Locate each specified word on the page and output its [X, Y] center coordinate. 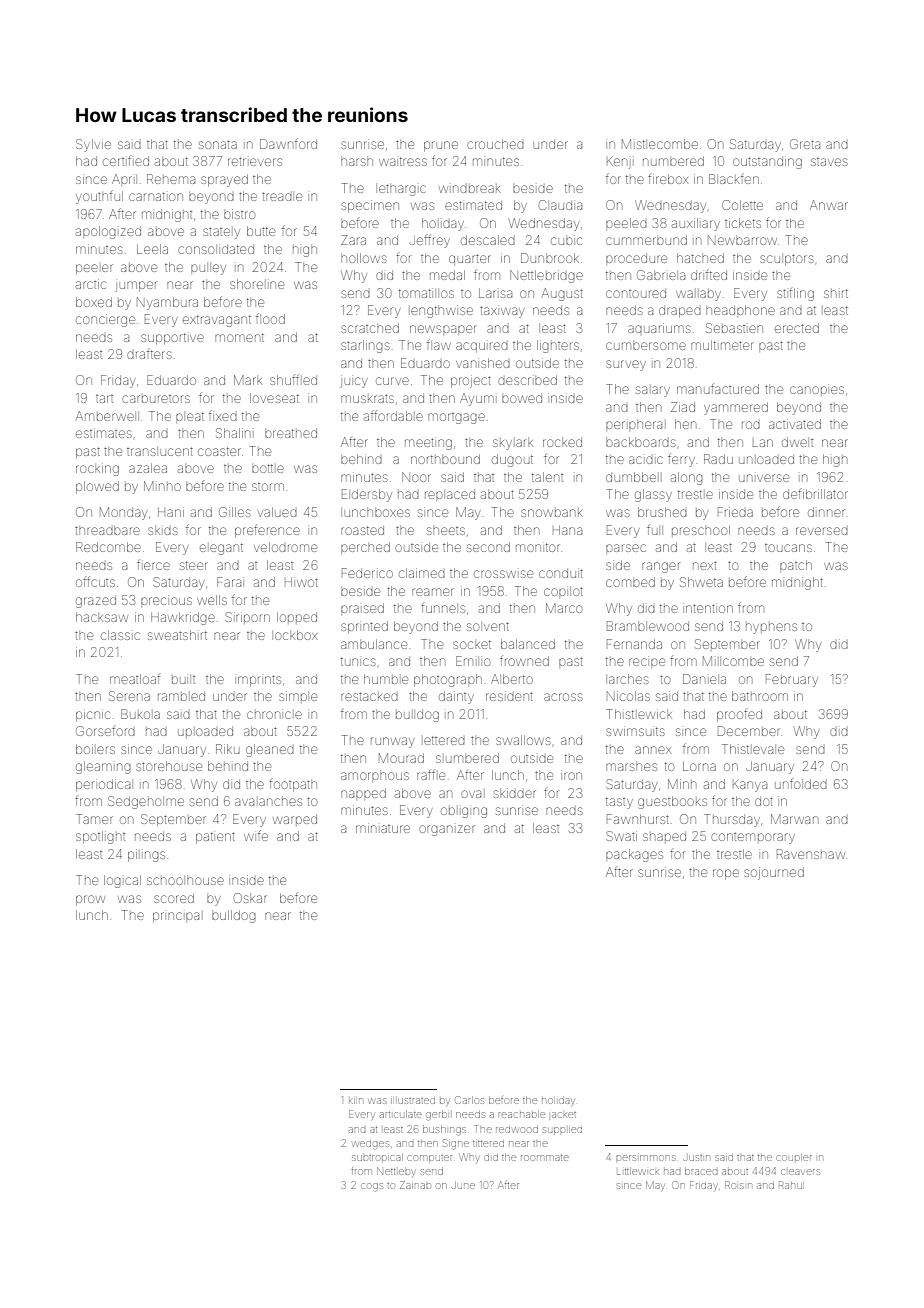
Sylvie [93, 145]
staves [829, 162]
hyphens [771, 628]
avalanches [268, 802]
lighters [558, 346]
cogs [372, 1187]
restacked [369, 696]
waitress [403, 161]
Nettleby [395, 1171]
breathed [291, 433]
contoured [636, 293]
